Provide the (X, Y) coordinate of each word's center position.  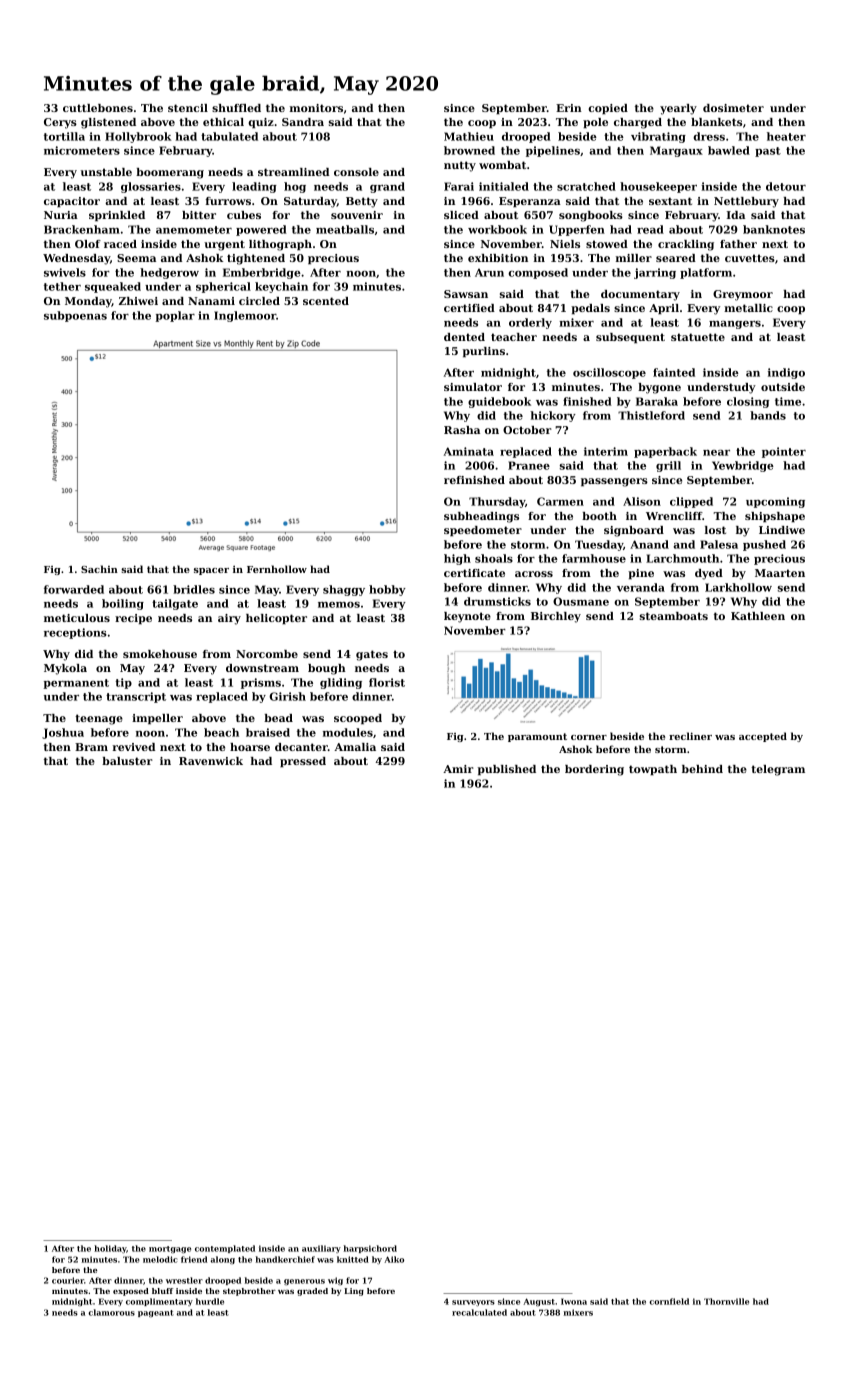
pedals (590, 309)
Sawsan (466, 294)
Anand (649, 544)
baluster (127, 761)
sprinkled (117, 216)
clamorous (111, 1312)
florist (387, 682)
